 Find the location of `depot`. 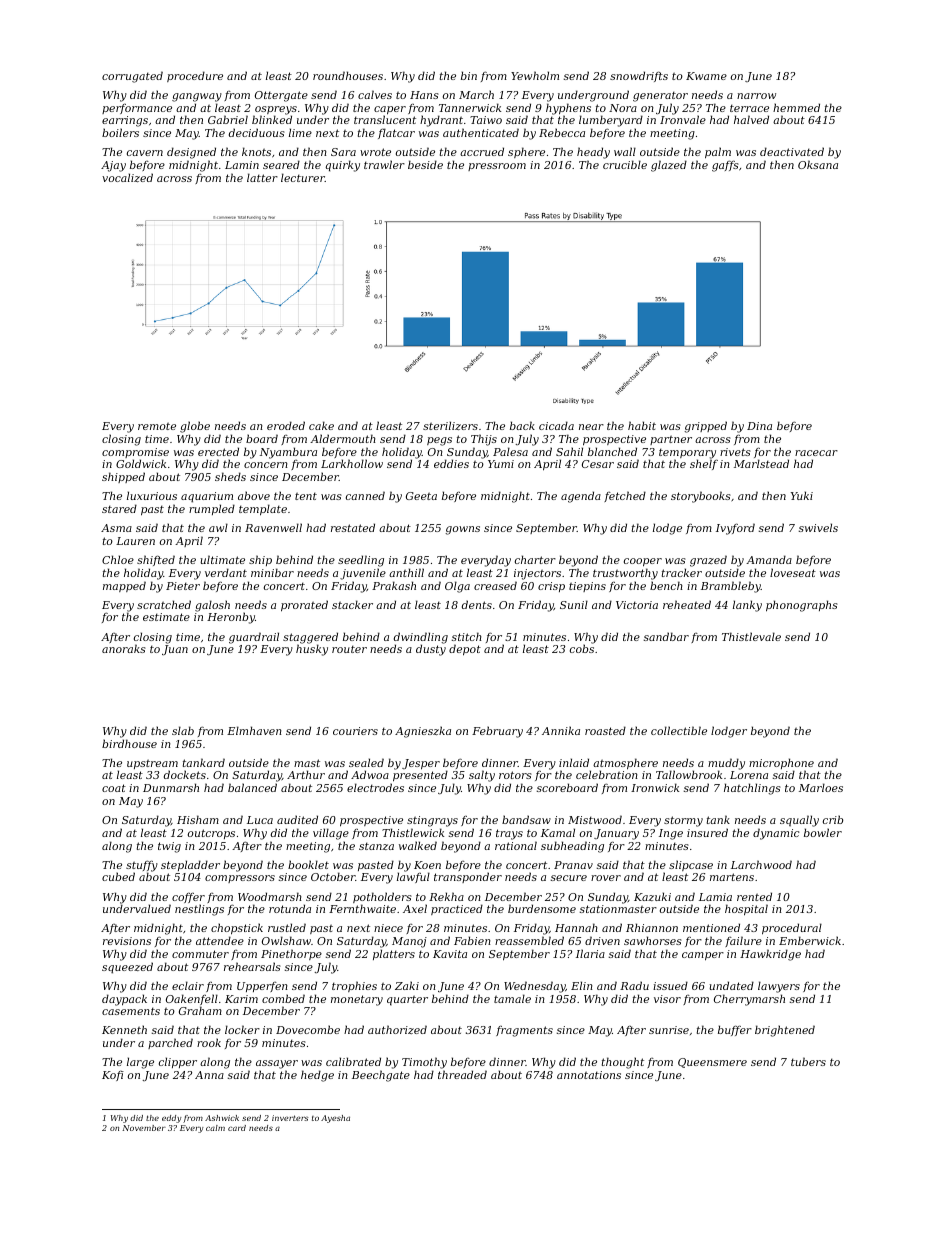

depot is located at coordinates (465, 650).
